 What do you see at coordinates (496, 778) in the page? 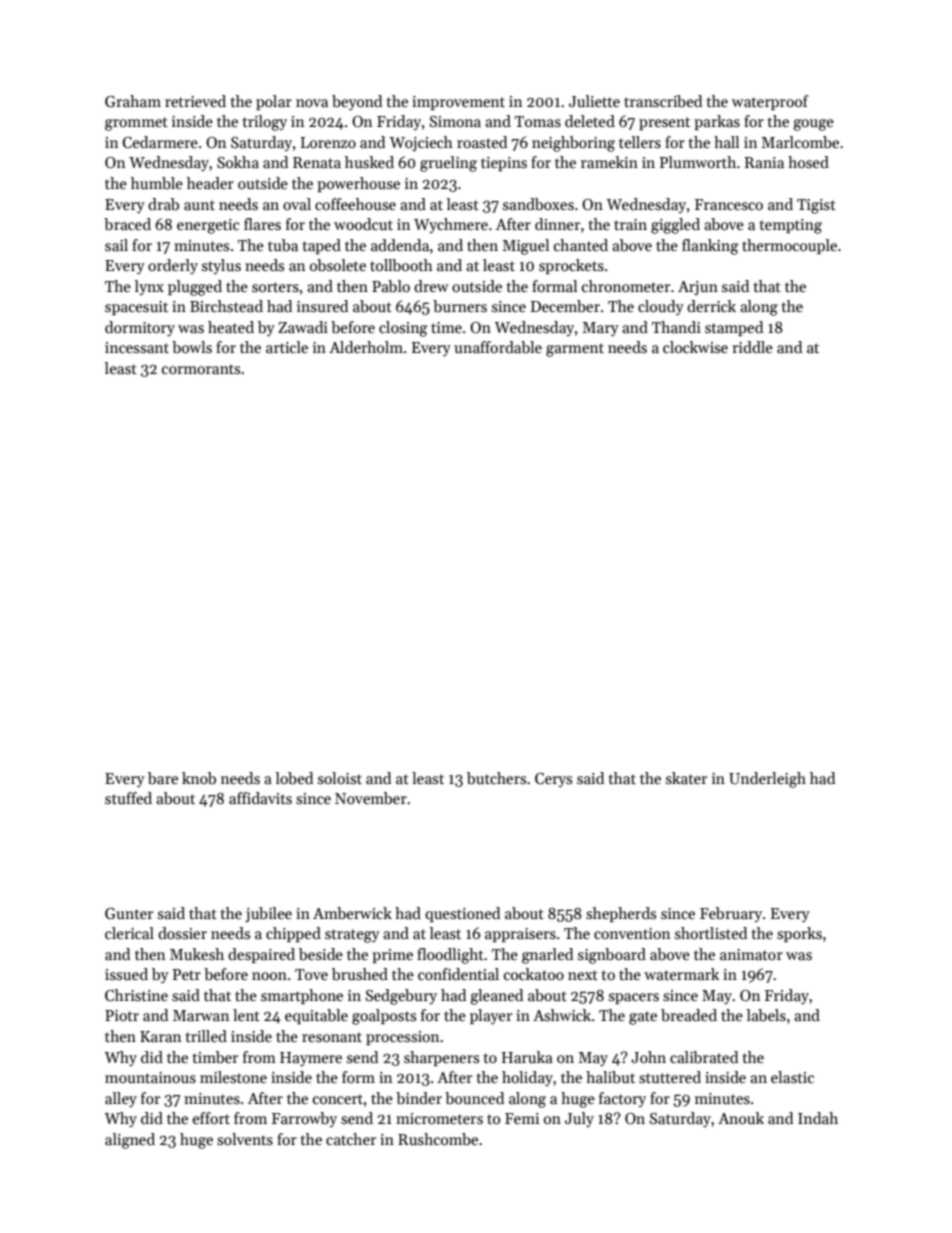
I see `butchers` at bounding box center [496, 778].
